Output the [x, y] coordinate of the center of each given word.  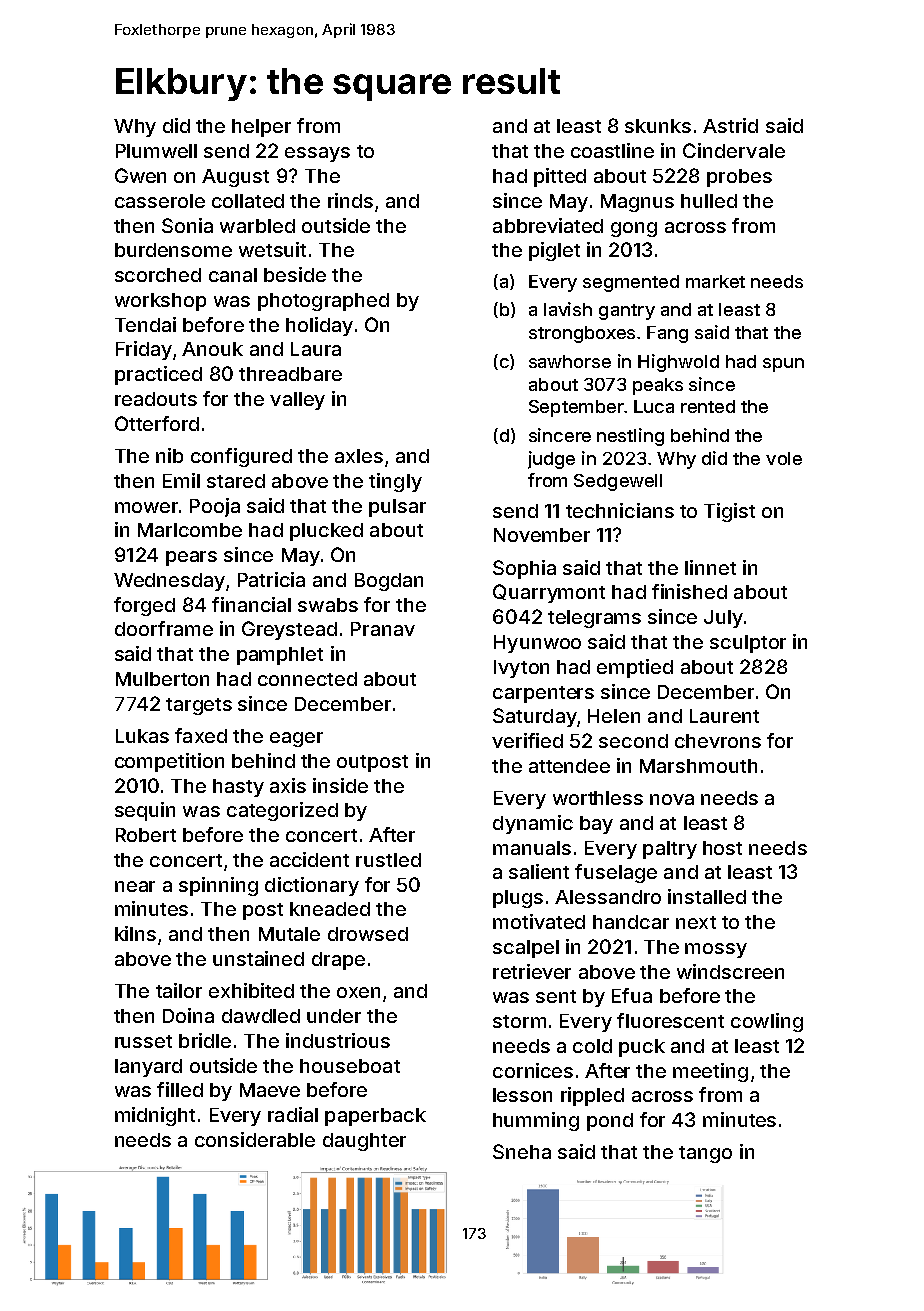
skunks [658, 126]
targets [199, 706]
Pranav [383, 629]
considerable [255, 1139]
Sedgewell [618, 482]
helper [261, 128]
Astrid [730, 125]
